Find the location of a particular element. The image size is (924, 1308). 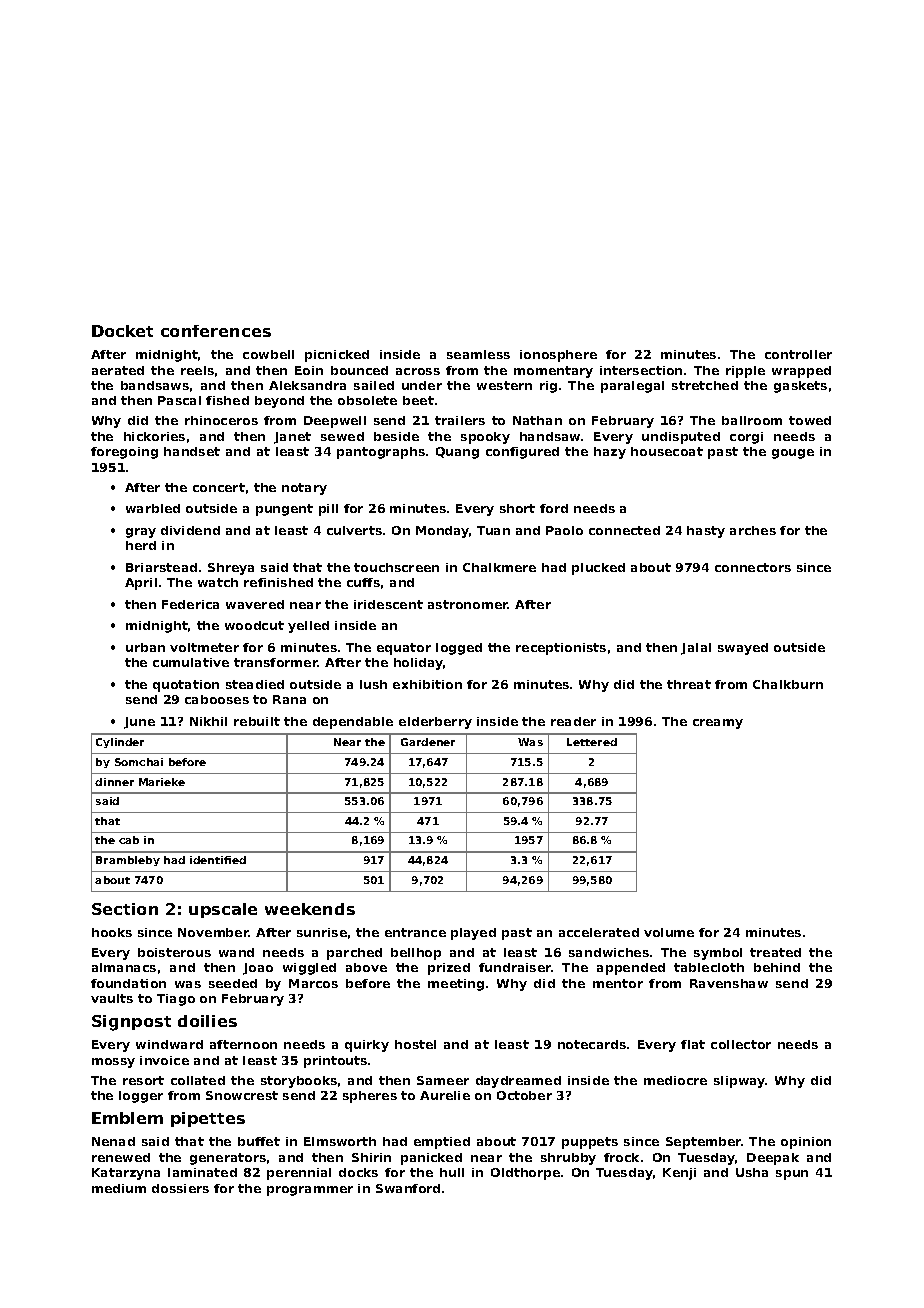

creamy is located at coordinates (718, 724).
